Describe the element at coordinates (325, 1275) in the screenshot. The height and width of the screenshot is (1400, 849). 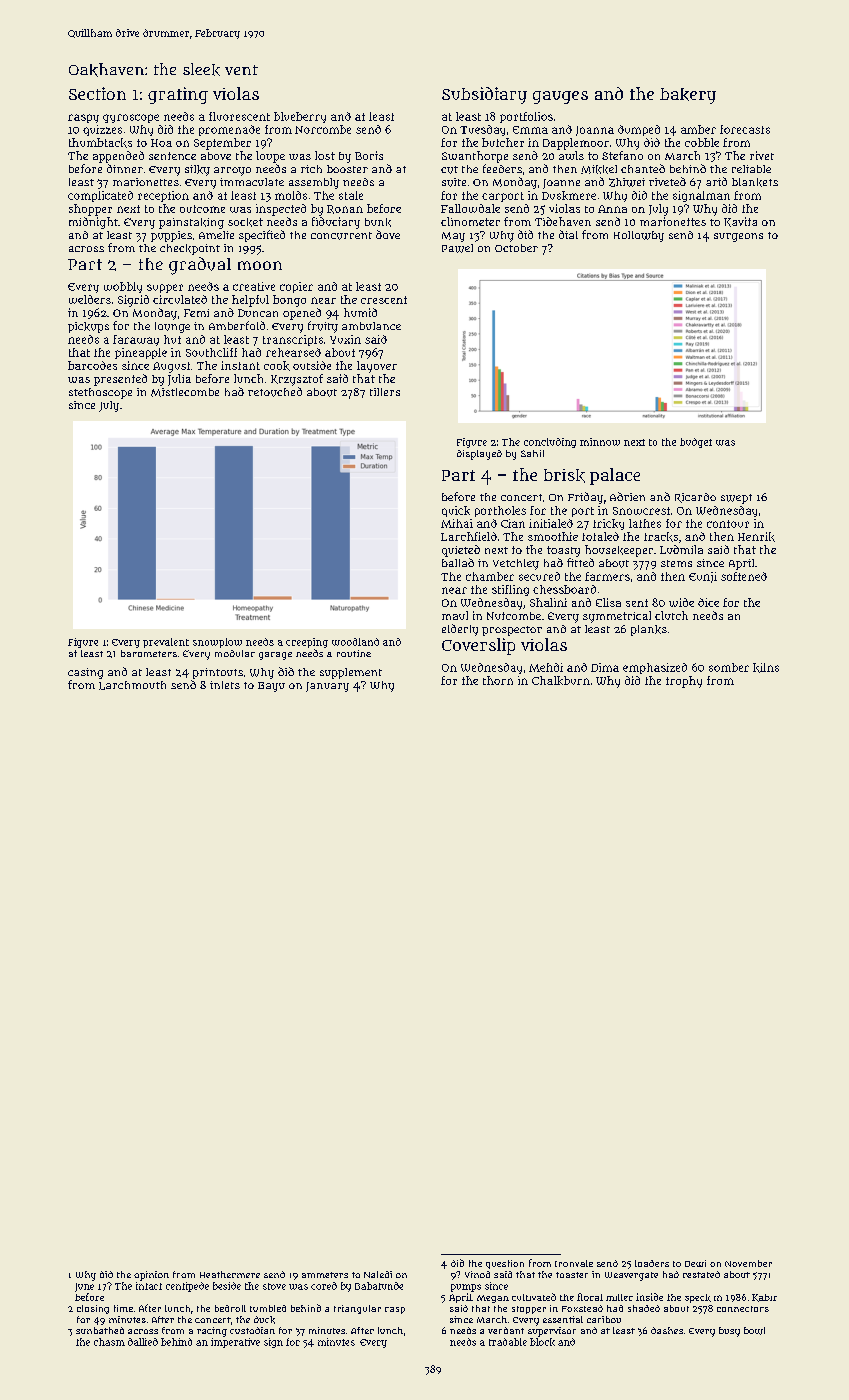
I see `ammeters` at that location.
